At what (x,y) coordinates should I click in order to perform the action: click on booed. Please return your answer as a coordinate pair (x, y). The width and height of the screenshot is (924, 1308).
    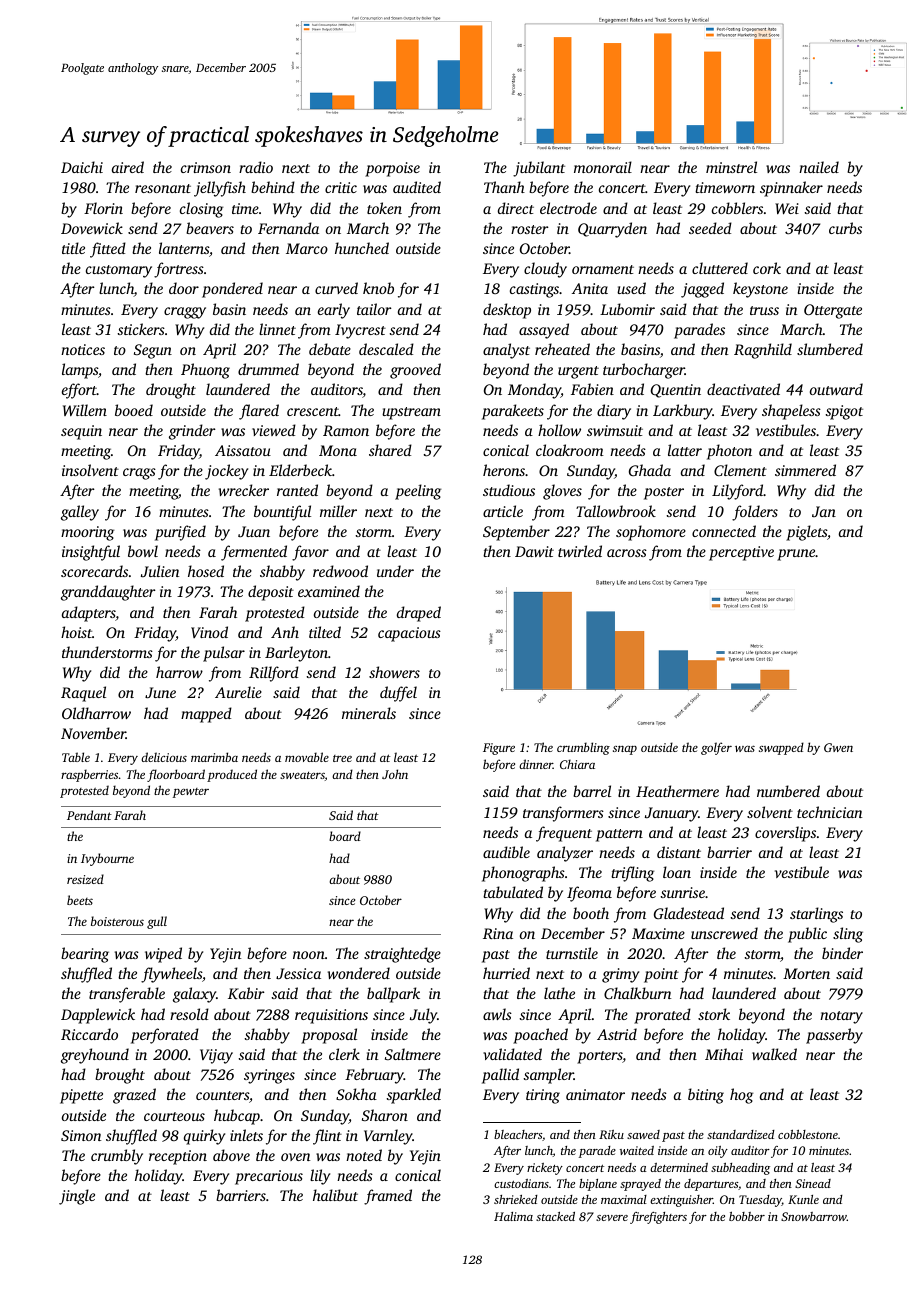
    Looking at the image, I should click on (134, 410).
